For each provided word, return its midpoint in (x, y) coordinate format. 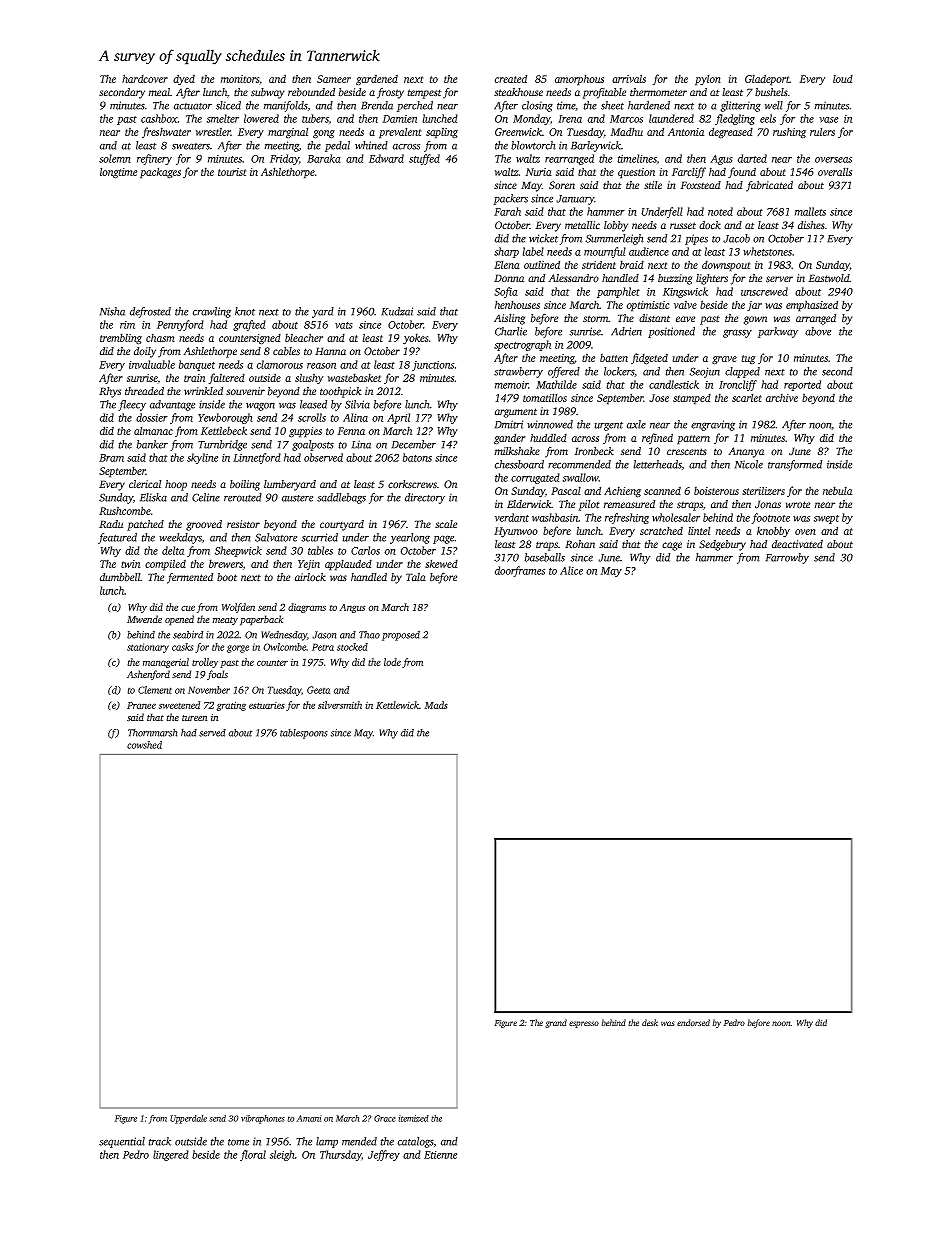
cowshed (144, 745)
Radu (111, 524)
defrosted (150, 312)
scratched (661, 530)
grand (556, 1023)
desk (650, 1022)
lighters (712, 279)
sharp (506, 252)
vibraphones (263, 1119)
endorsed (693, 1022)
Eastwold (829, 278)
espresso (584, 1024)
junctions (433, 366)
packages (160, 173)
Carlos (365, 550)
